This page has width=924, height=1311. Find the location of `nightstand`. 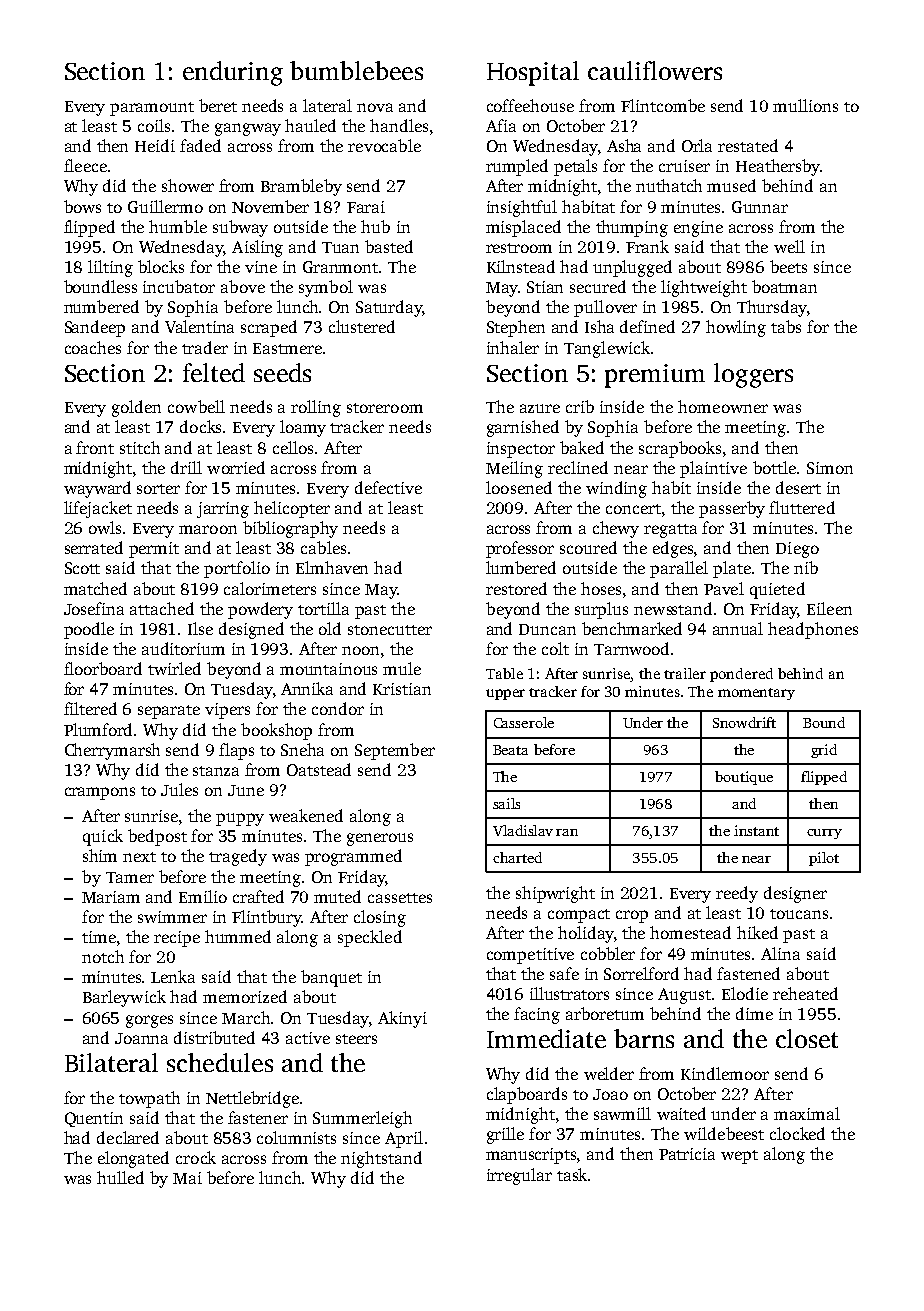

nightstand is located at coordinates (381, 1159).
